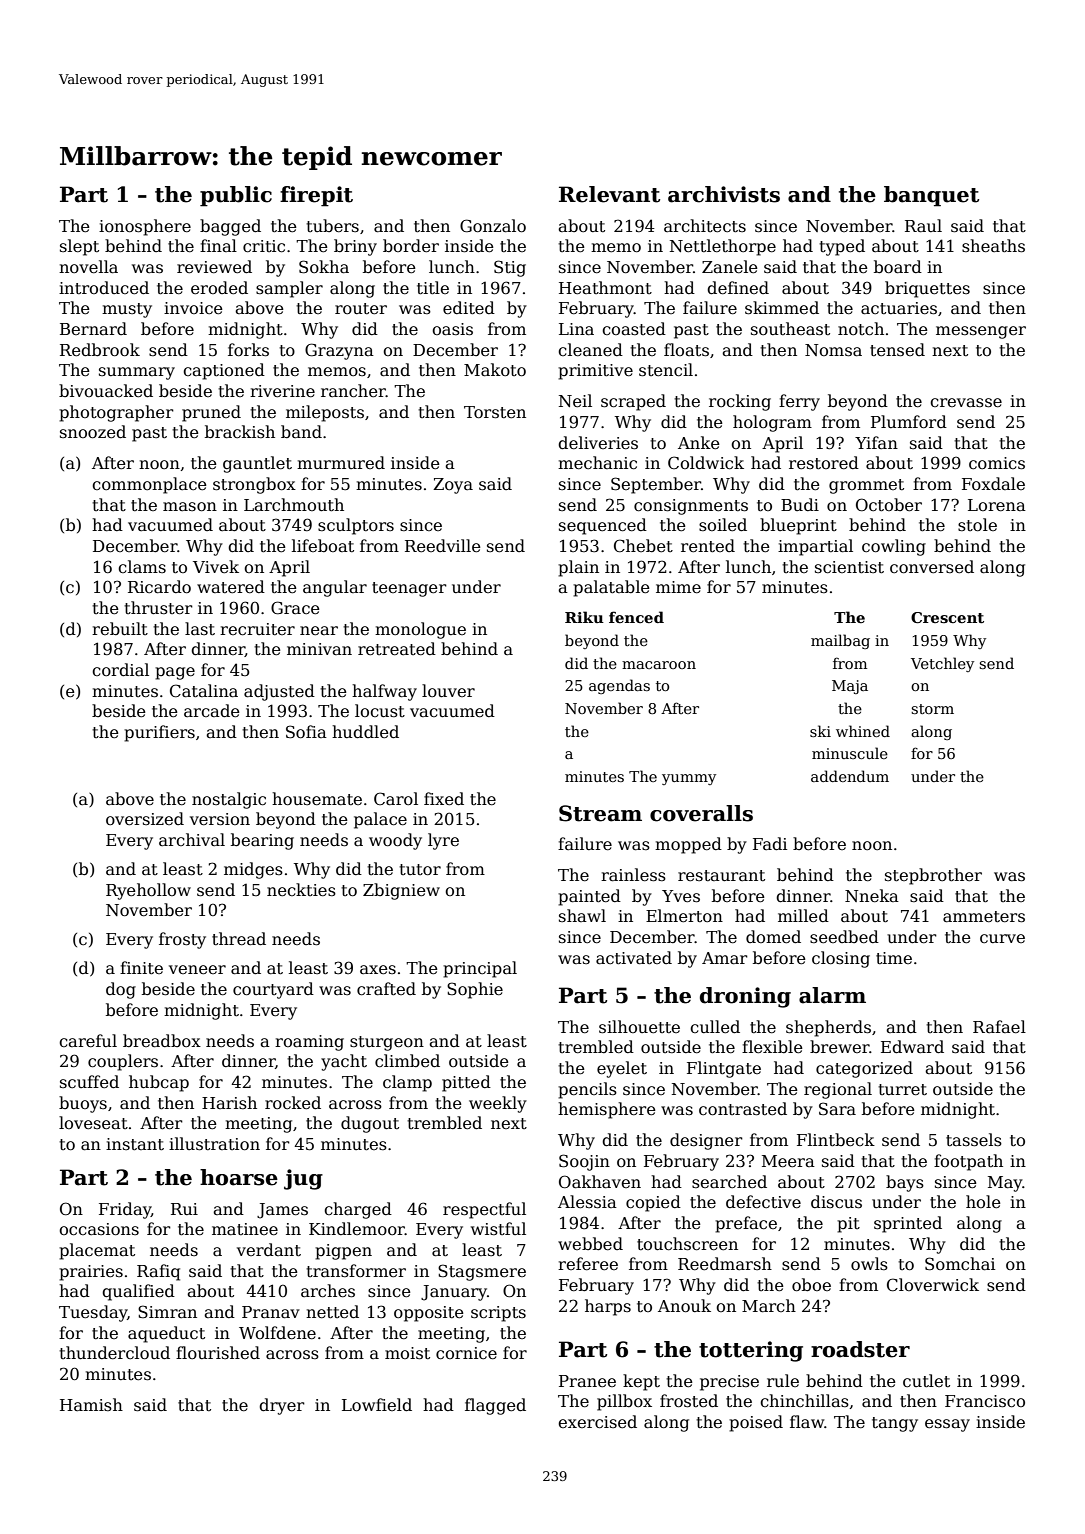 The image size is (1085, 1534). Describe the element at coordinates (931, 196) in the document. I see `banquet` at that location.
